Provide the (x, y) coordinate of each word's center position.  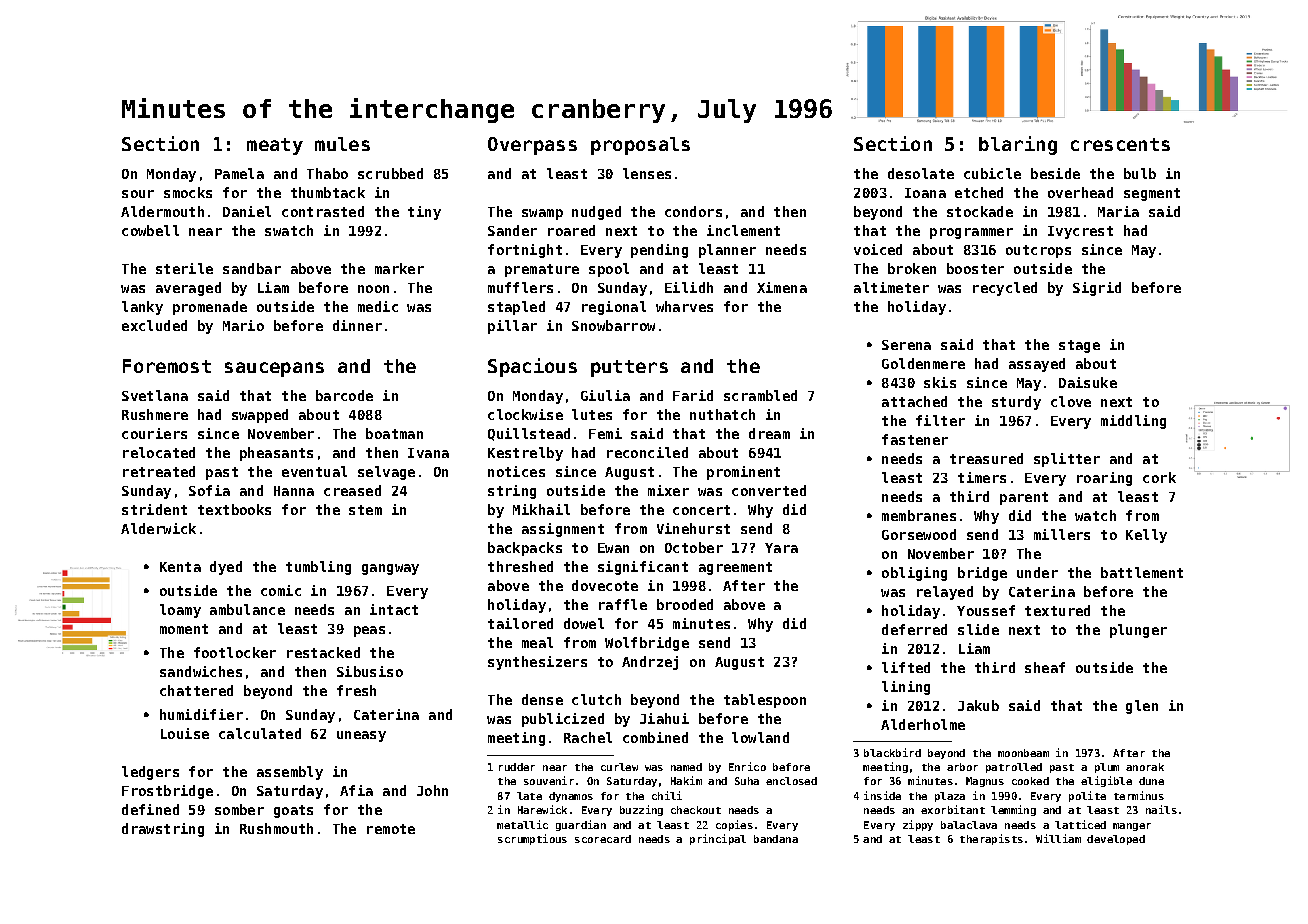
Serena (906, 345)
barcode (344, 395)
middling (1133, 422)
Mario (243, 325)
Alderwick (158, 528)
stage (1079, 346)
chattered (196, 690)
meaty (275, 146)
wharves (684, 306)
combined (655, 737)
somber (239, 809)
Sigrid (1097, 289)
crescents (1120, 144)
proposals (640, 146)
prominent (743, 473)
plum (1107, 768)
